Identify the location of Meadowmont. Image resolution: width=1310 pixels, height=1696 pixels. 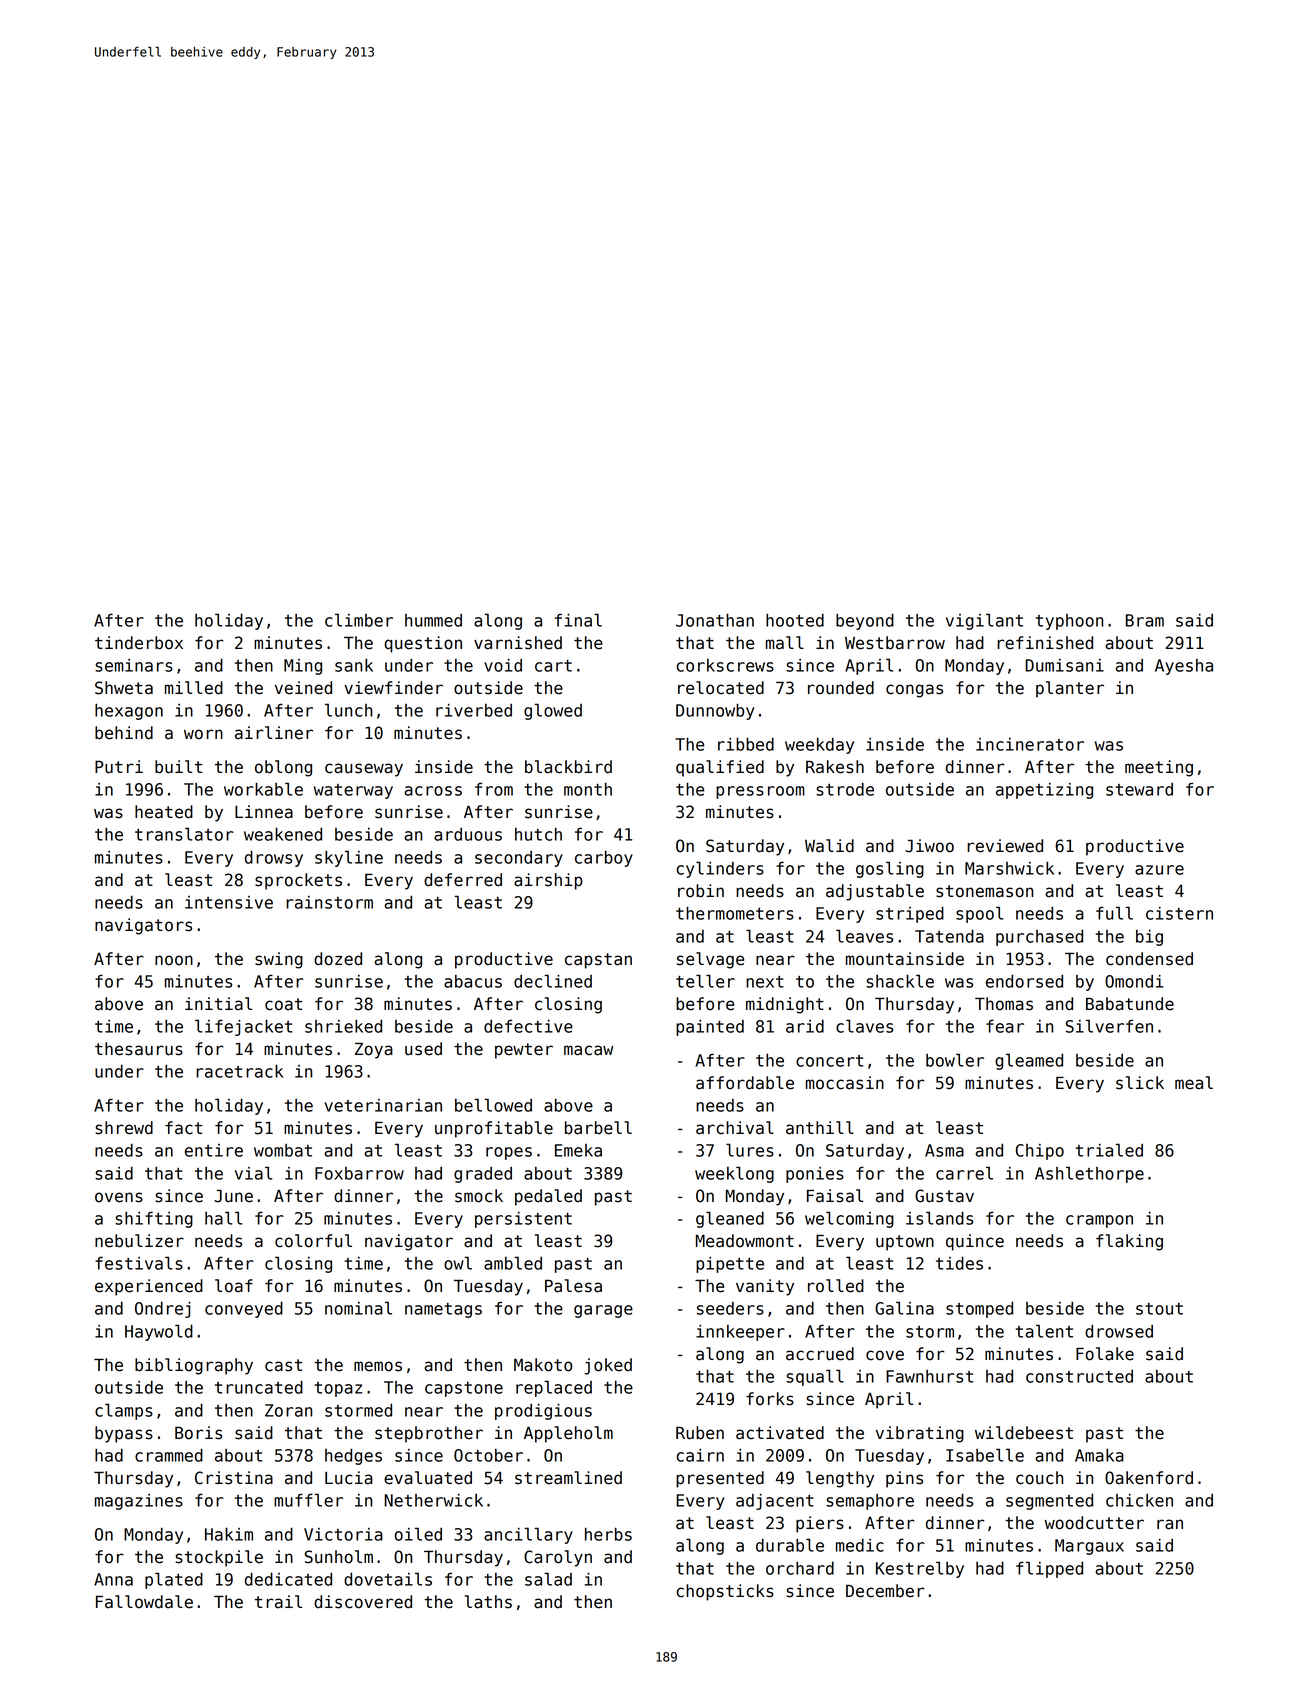
(745, 1241).
